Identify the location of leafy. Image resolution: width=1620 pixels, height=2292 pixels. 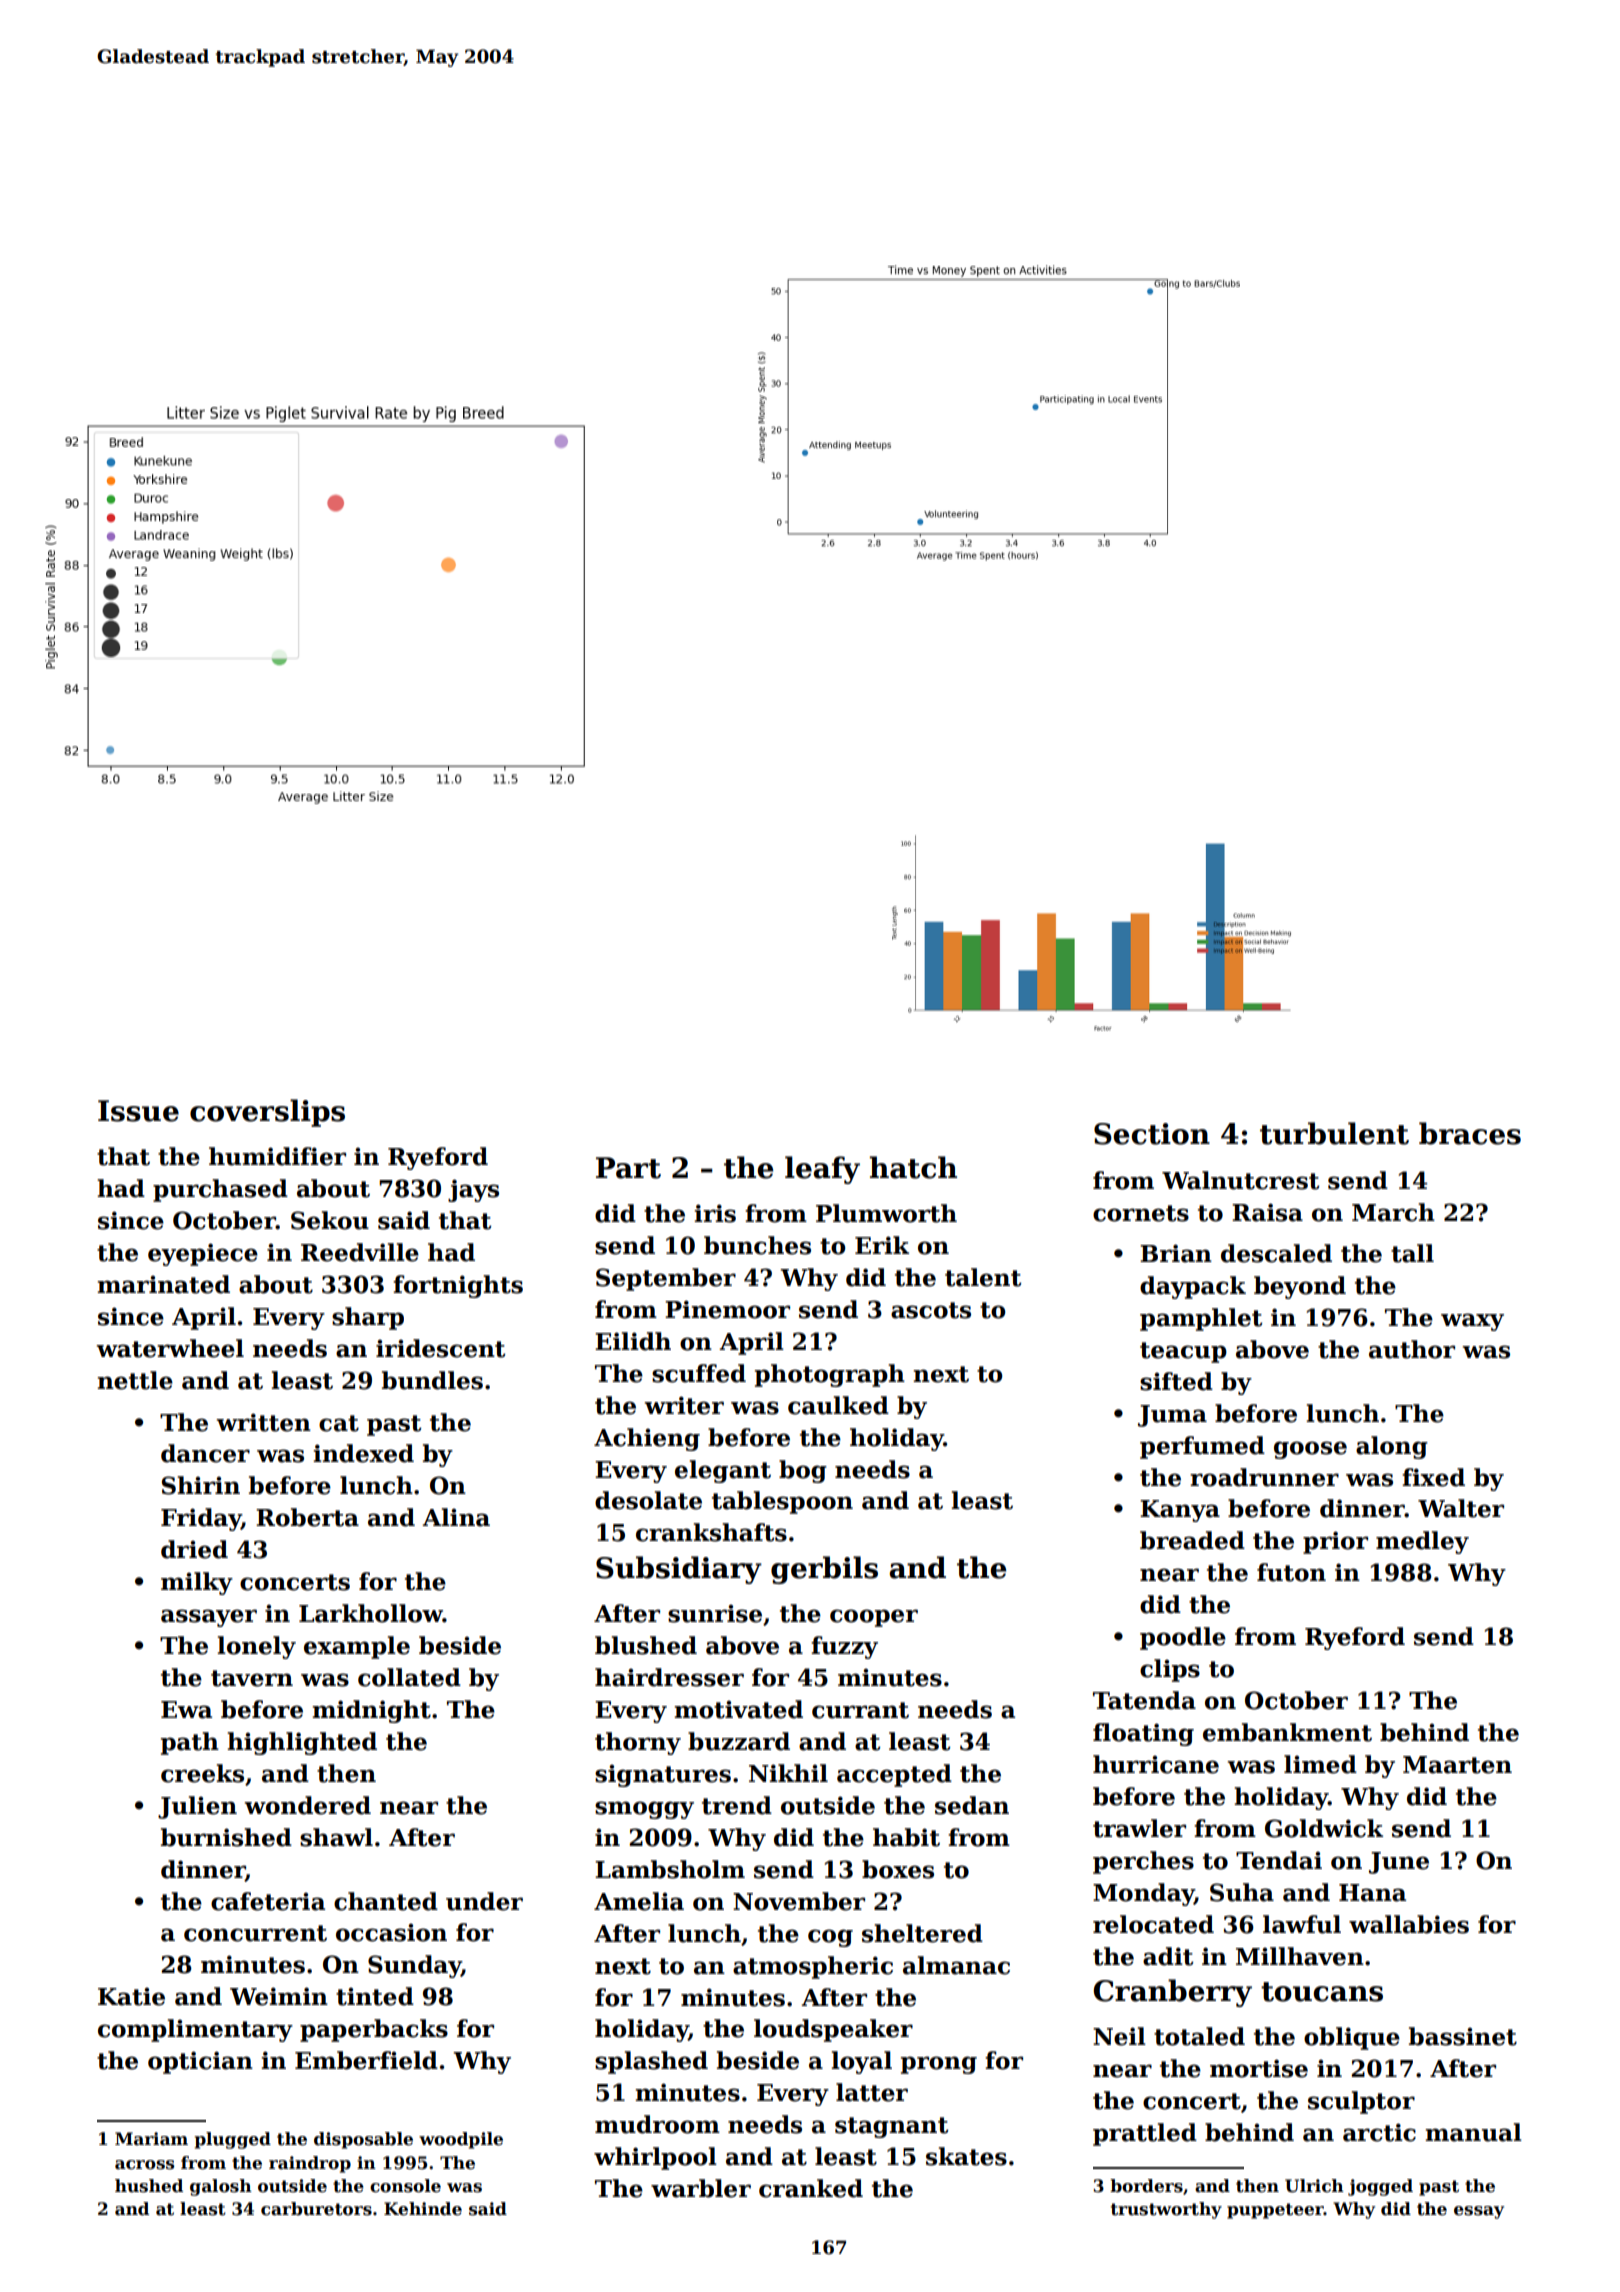
(822, 1170).
